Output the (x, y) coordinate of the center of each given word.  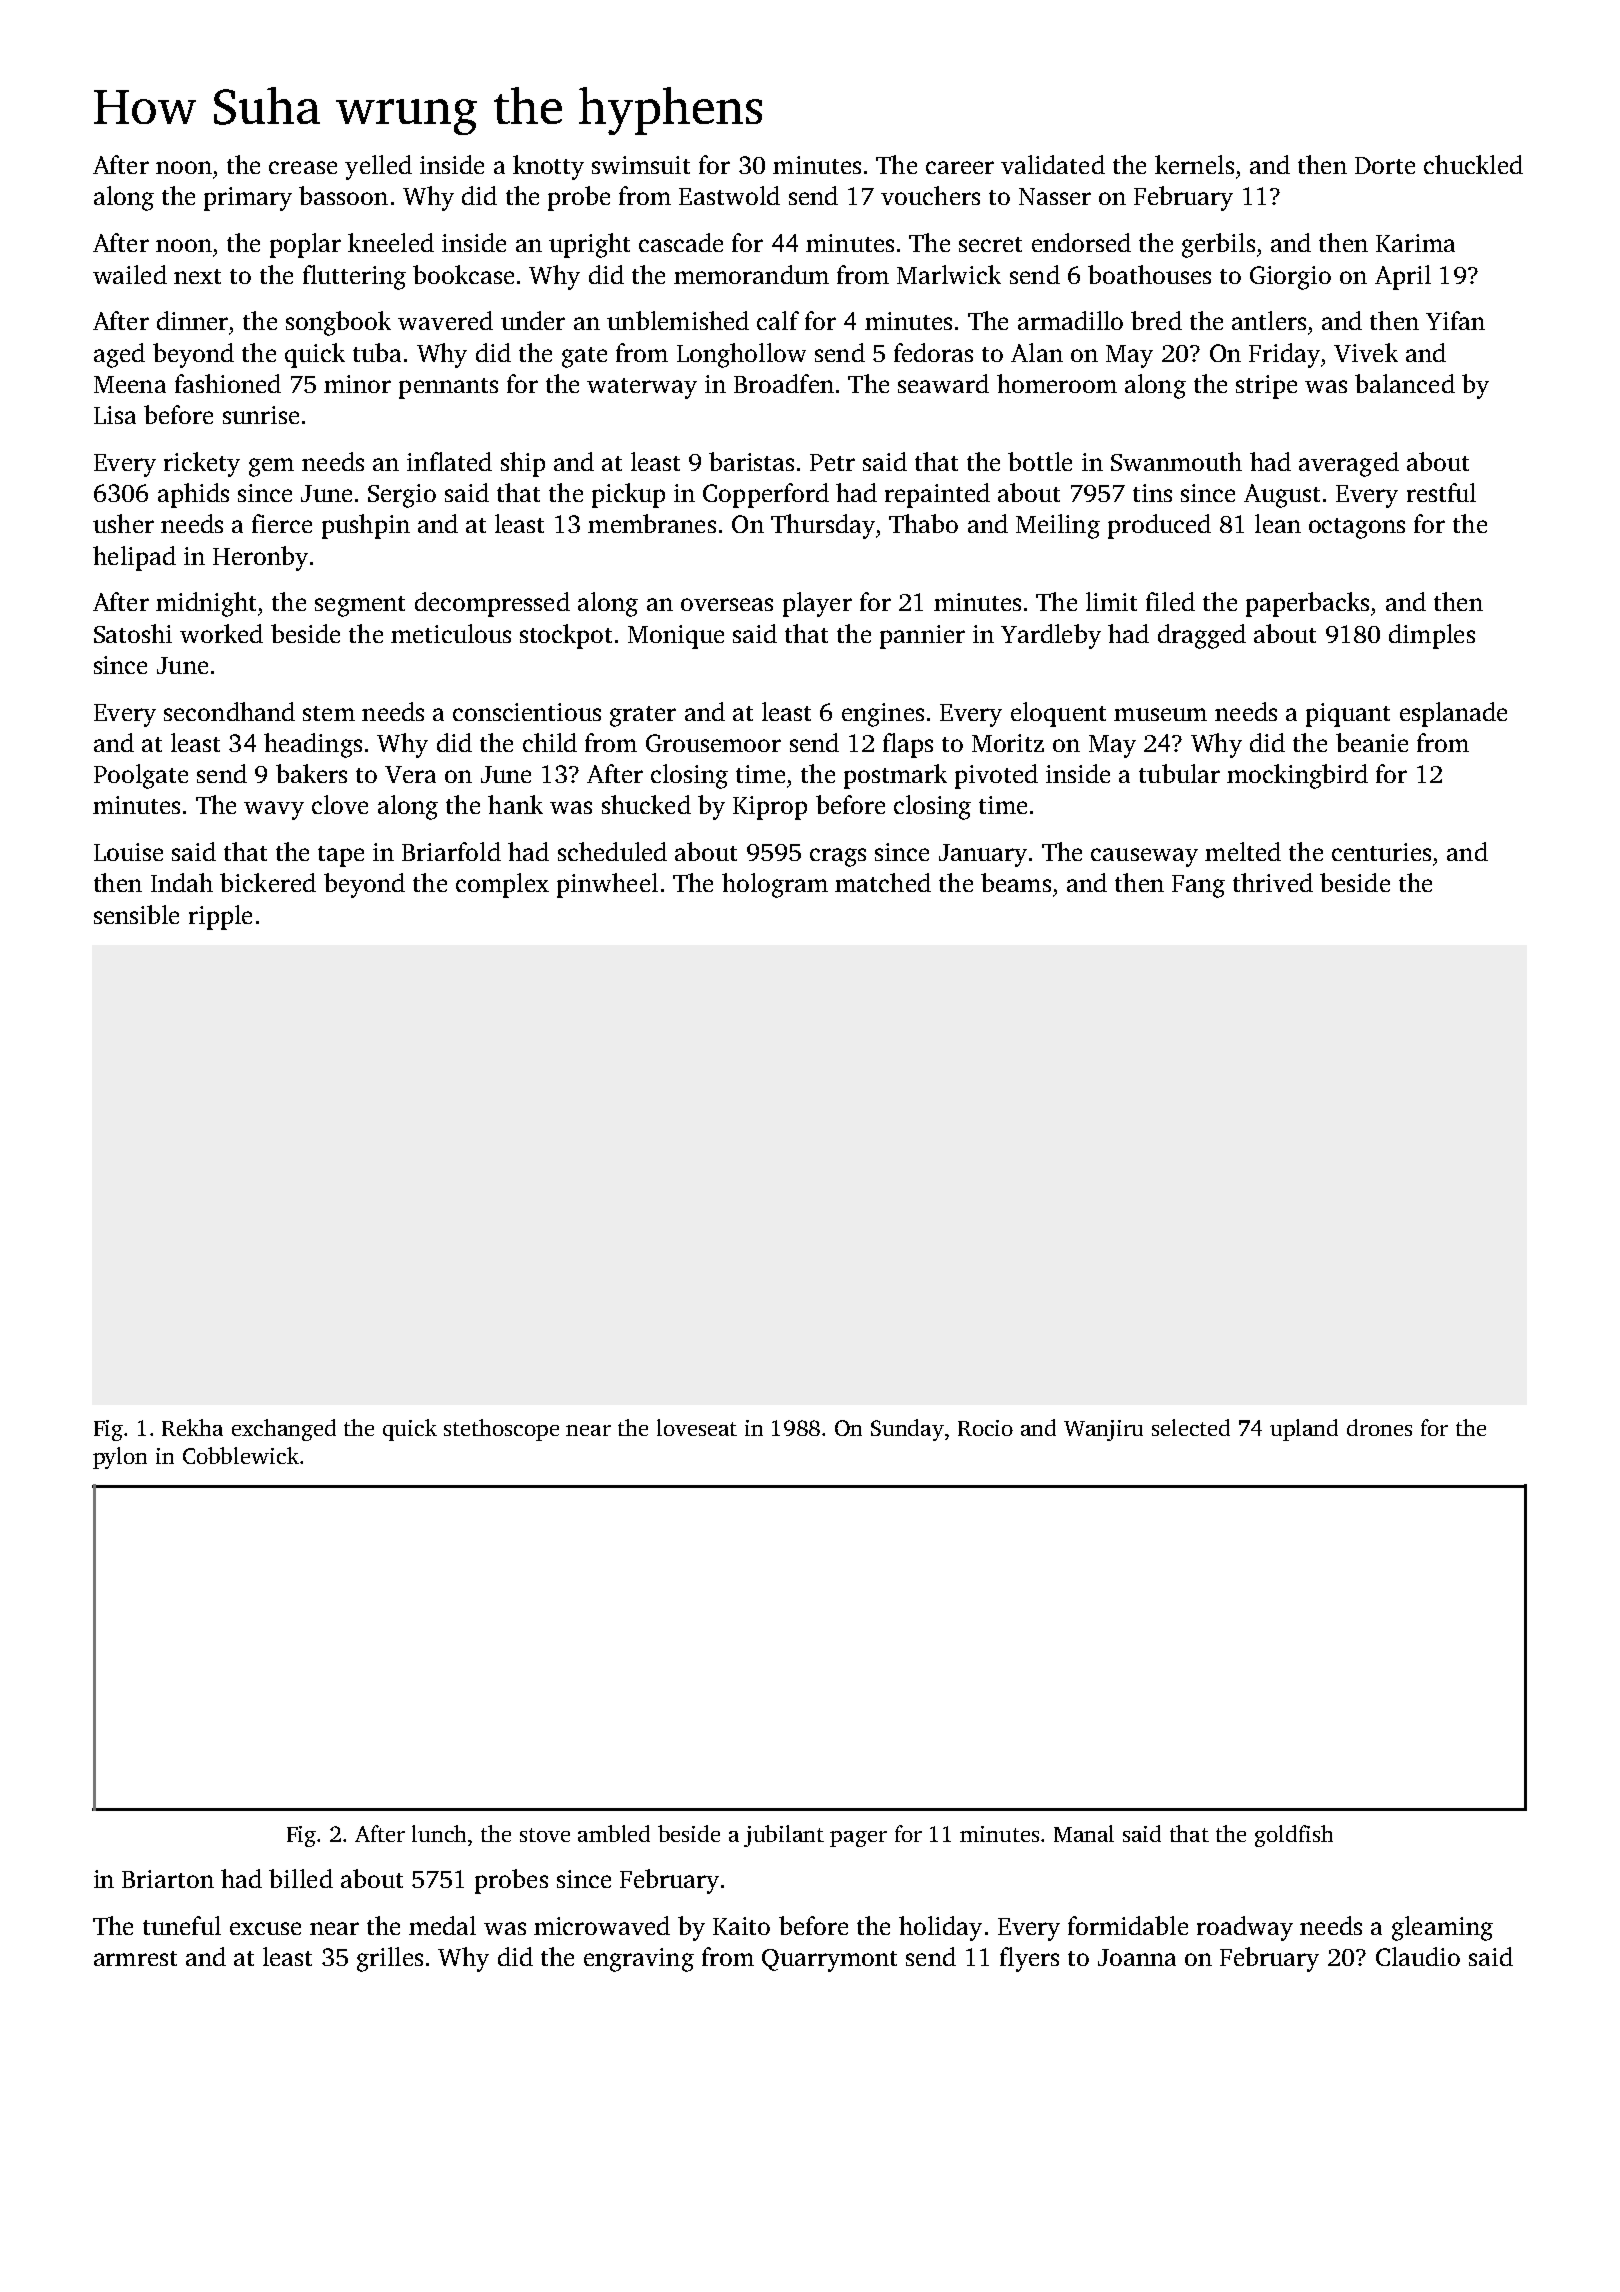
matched (883, 882)
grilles (390, 1959)
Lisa (115, 415)
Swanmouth (1176, 461)
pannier (922, 637)
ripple (220, 917)
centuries (1381, 852)
